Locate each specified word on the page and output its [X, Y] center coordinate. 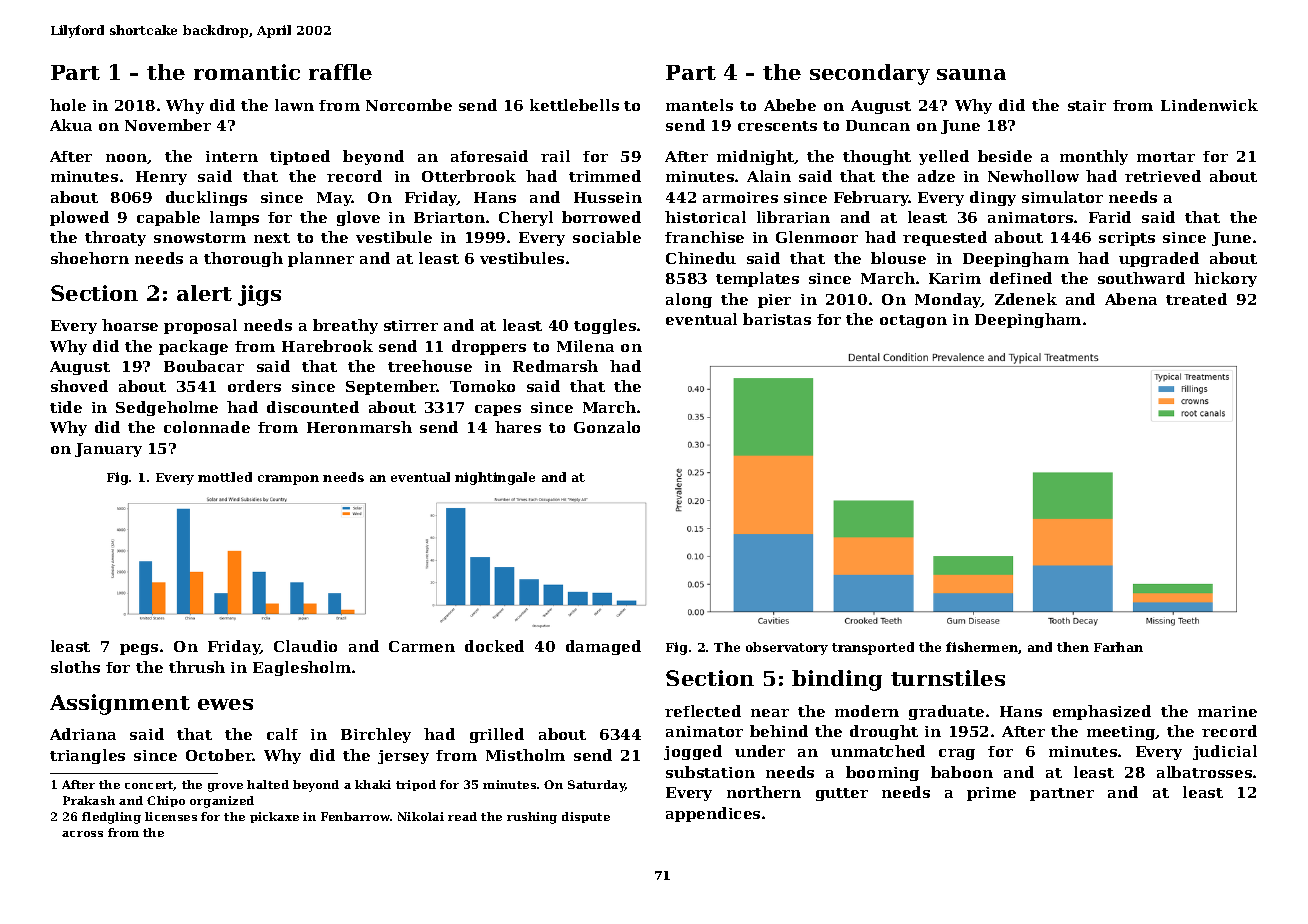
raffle [340, 72]
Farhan [1118, 647]
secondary [870, 74]
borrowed [601, 217]
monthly [1094, 157]
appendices [713, 814]
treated [1196, 299]
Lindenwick [1209, 105]
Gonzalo [607, 427]
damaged [603, 647]
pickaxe [274, 817]
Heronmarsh [359, 427]
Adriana [83, 734]
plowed [79, 218]
